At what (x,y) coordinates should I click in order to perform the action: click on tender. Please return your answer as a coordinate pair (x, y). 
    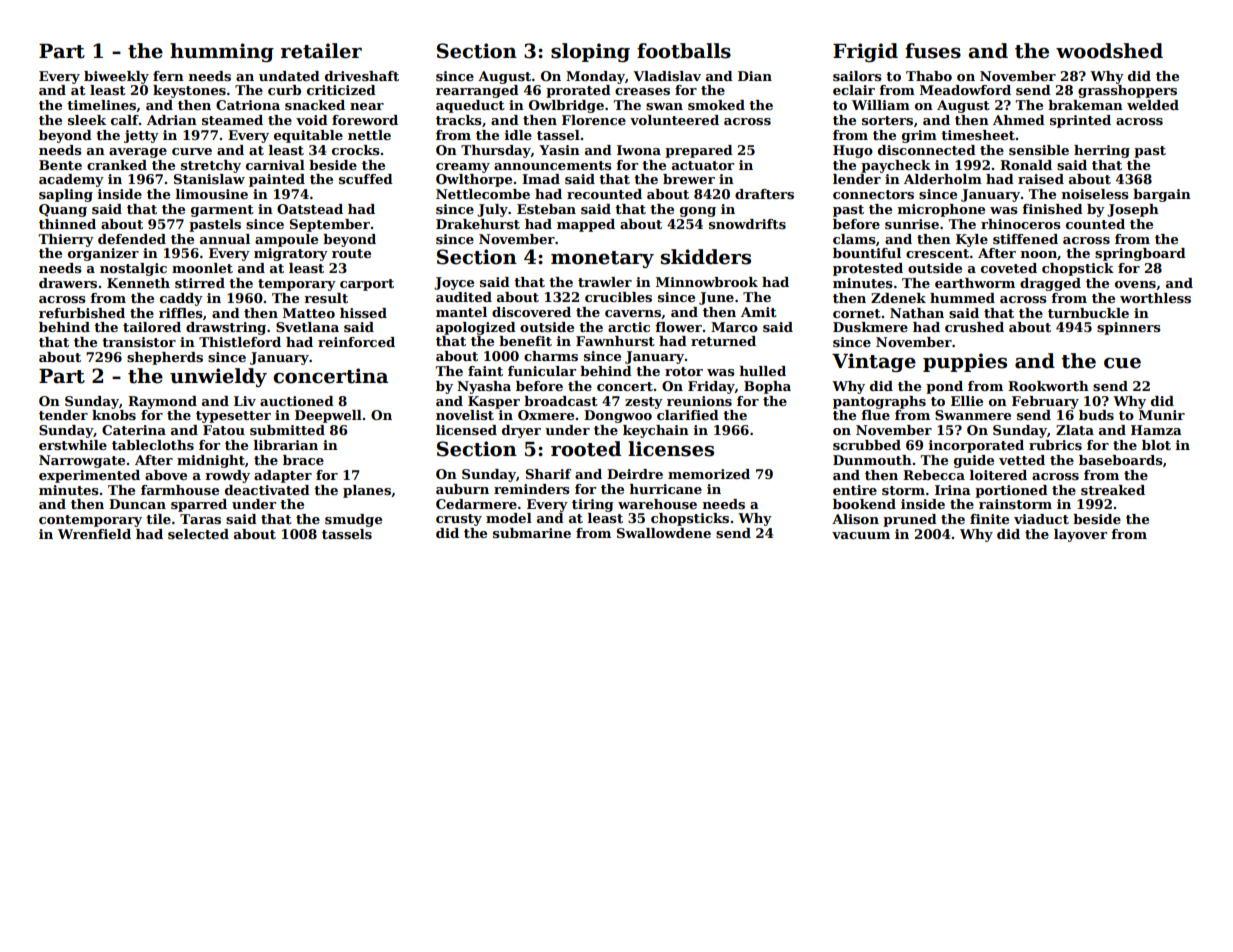
    Looking at the image, I should click on (63, 415).
